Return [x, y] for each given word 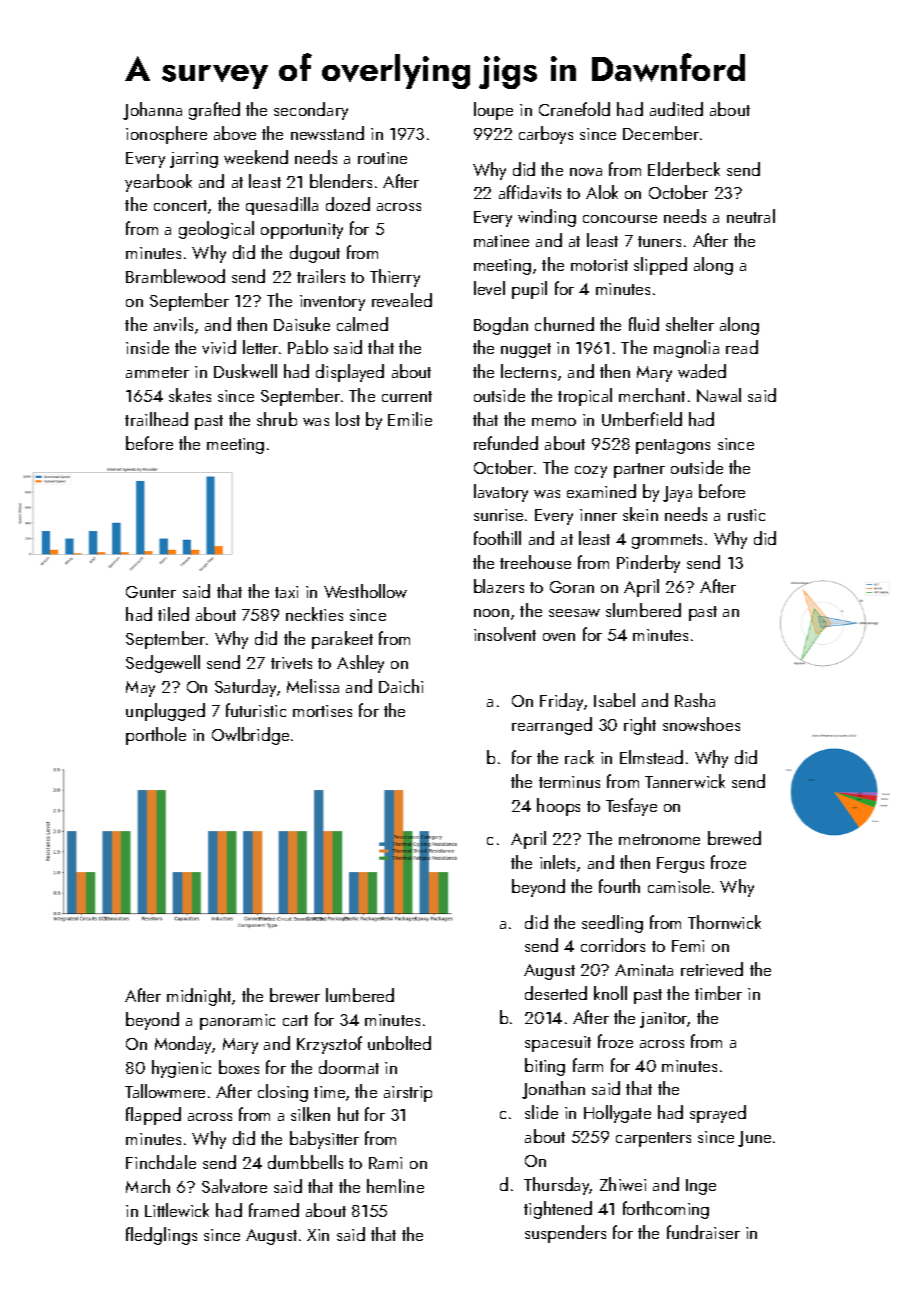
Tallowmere [165, 1091]
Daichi [401, 686]
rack [579, 757]
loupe [493, 111]
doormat [349, 1067]
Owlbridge [250, 736]
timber [718, 993]
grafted [214, 111]
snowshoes [701, 724]
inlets [557, 862]
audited [676, 109]
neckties [314, 614]
